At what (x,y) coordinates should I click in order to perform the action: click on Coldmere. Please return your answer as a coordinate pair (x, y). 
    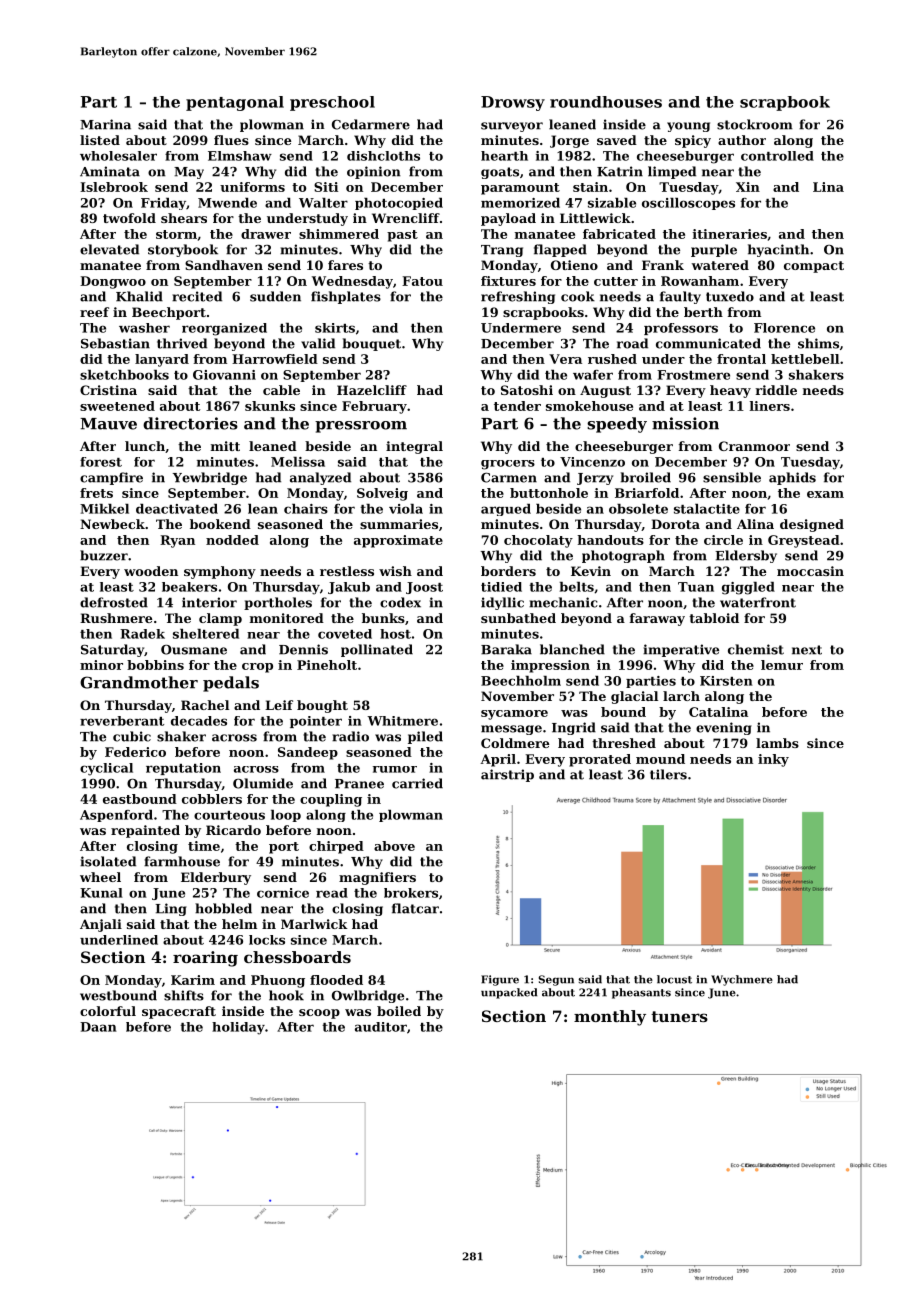
    Looking at the image, I should click on (515, 743).
